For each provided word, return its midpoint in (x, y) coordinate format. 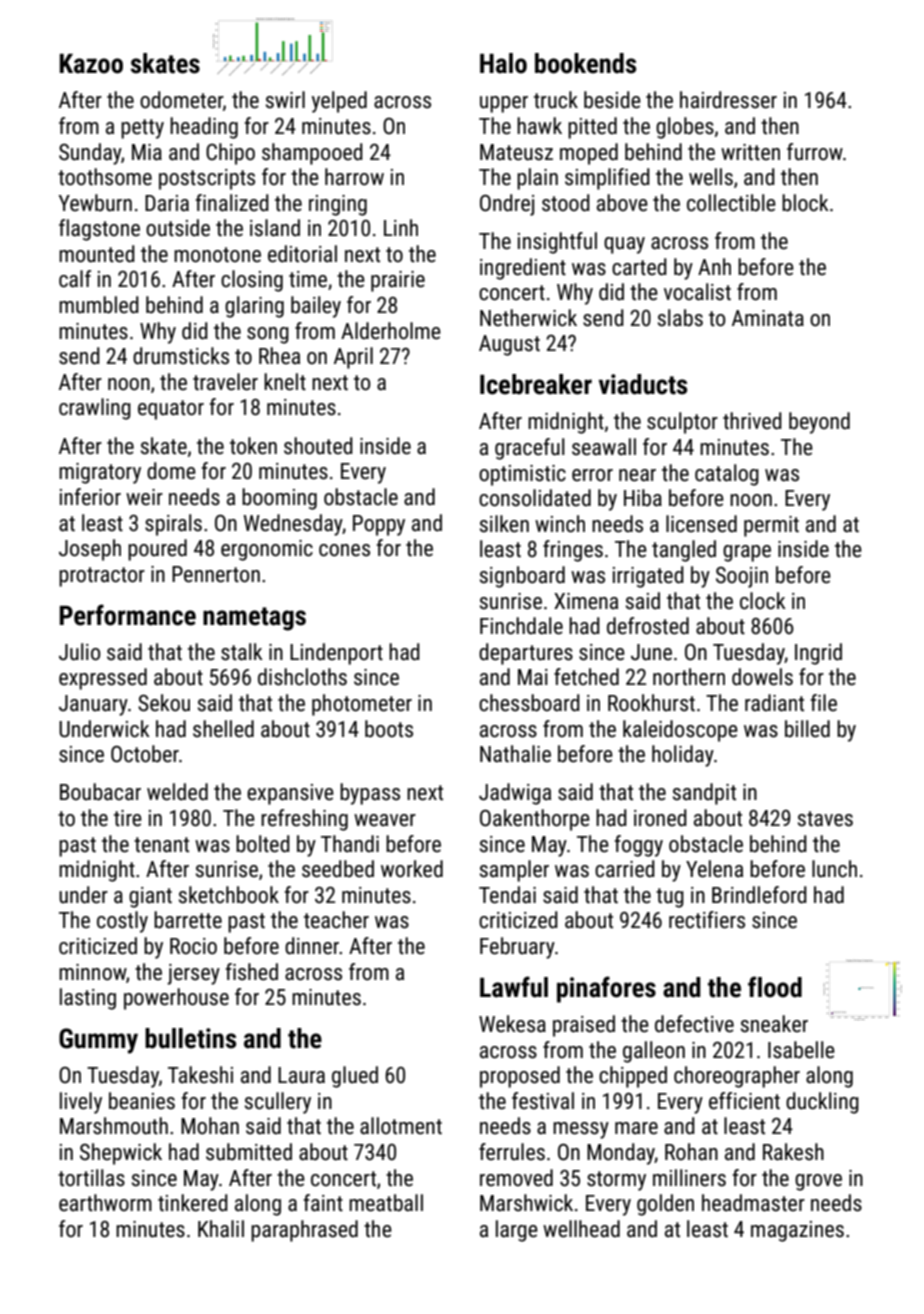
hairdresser (728, 100)
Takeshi (200, 1075)
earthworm (105, 1203)
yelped (339, 102)
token (253, 446)
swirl (285, 100)
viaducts (643, 384)
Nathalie (515, 754)
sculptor (682, 423)
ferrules (512, 1152)
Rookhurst (651, 703)
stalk (242, 652)
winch (560, 524)
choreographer (737, 1077)
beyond (819, 423)
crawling (95, 409)
